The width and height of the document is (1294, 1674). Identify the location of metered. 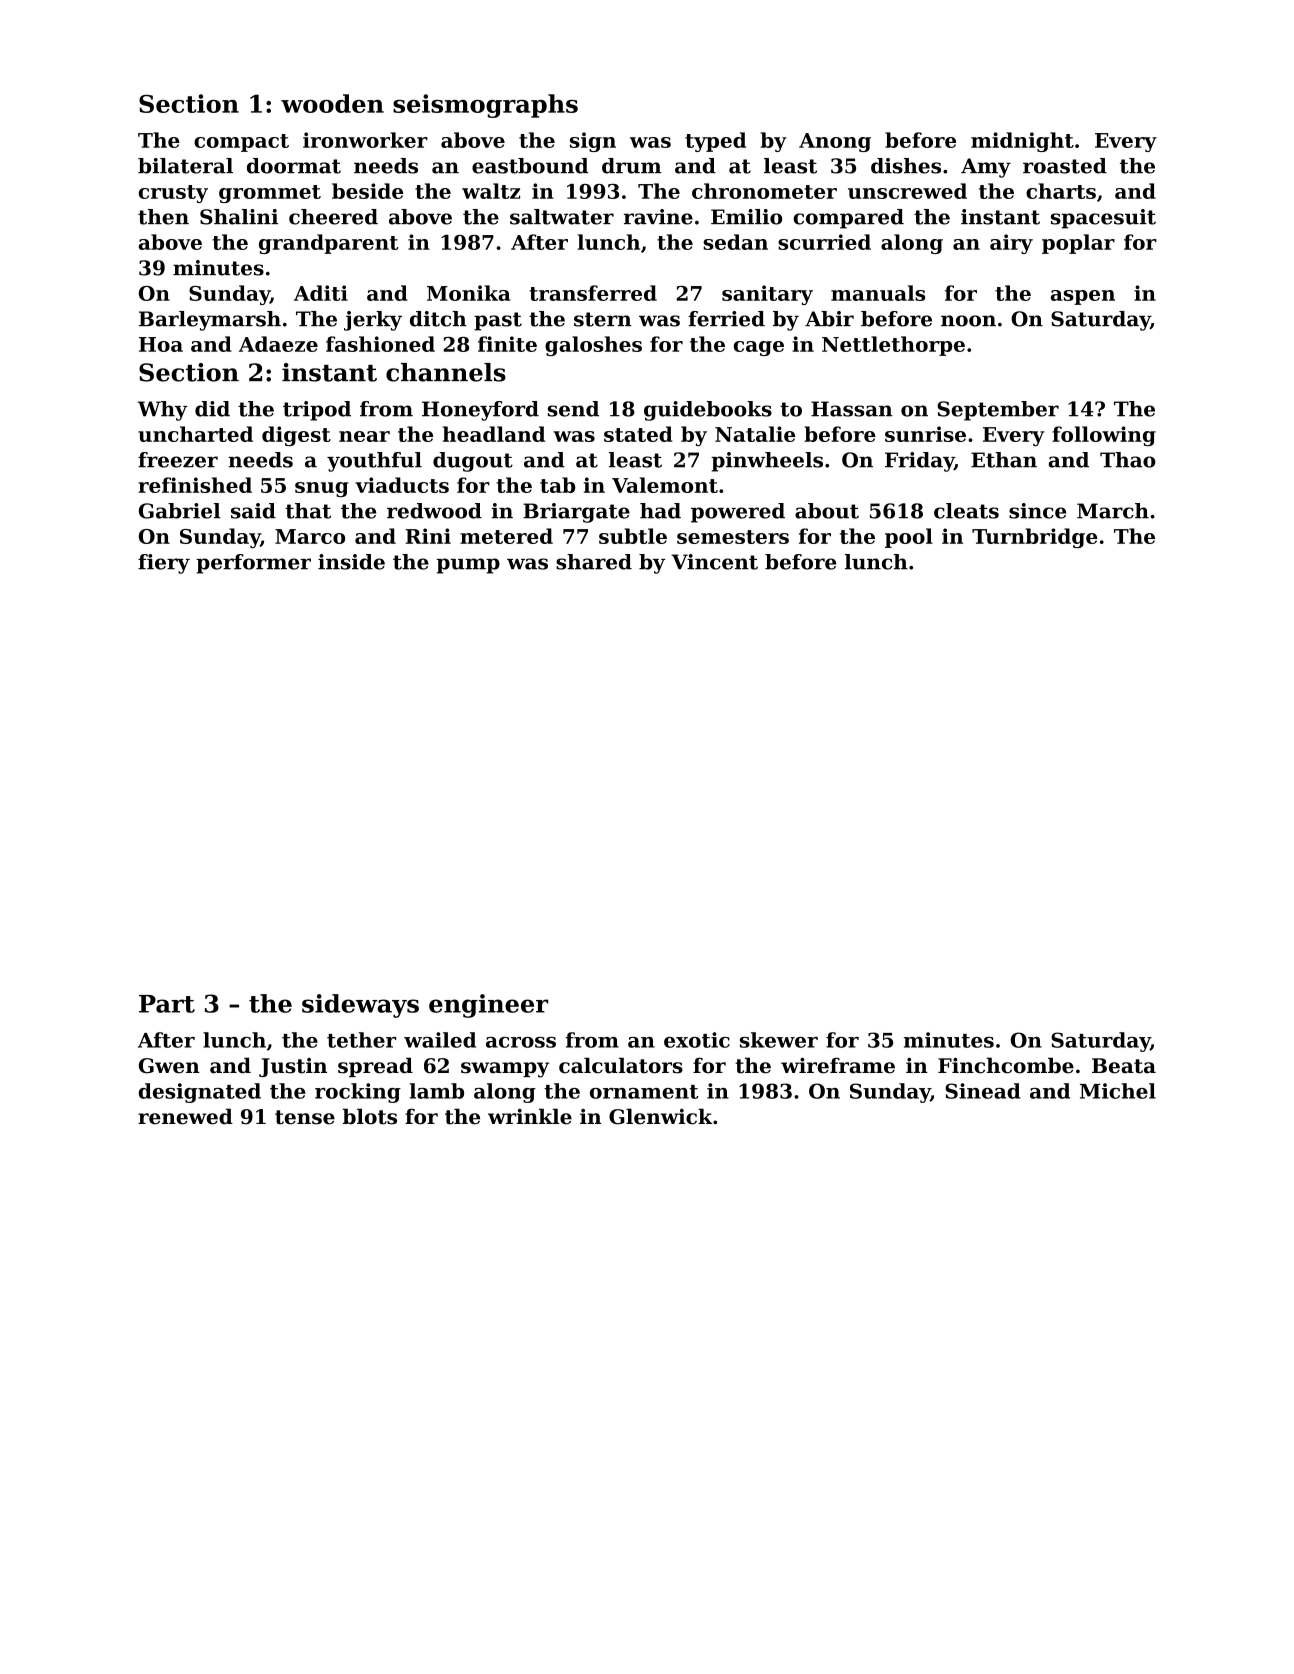
(506, 536).
